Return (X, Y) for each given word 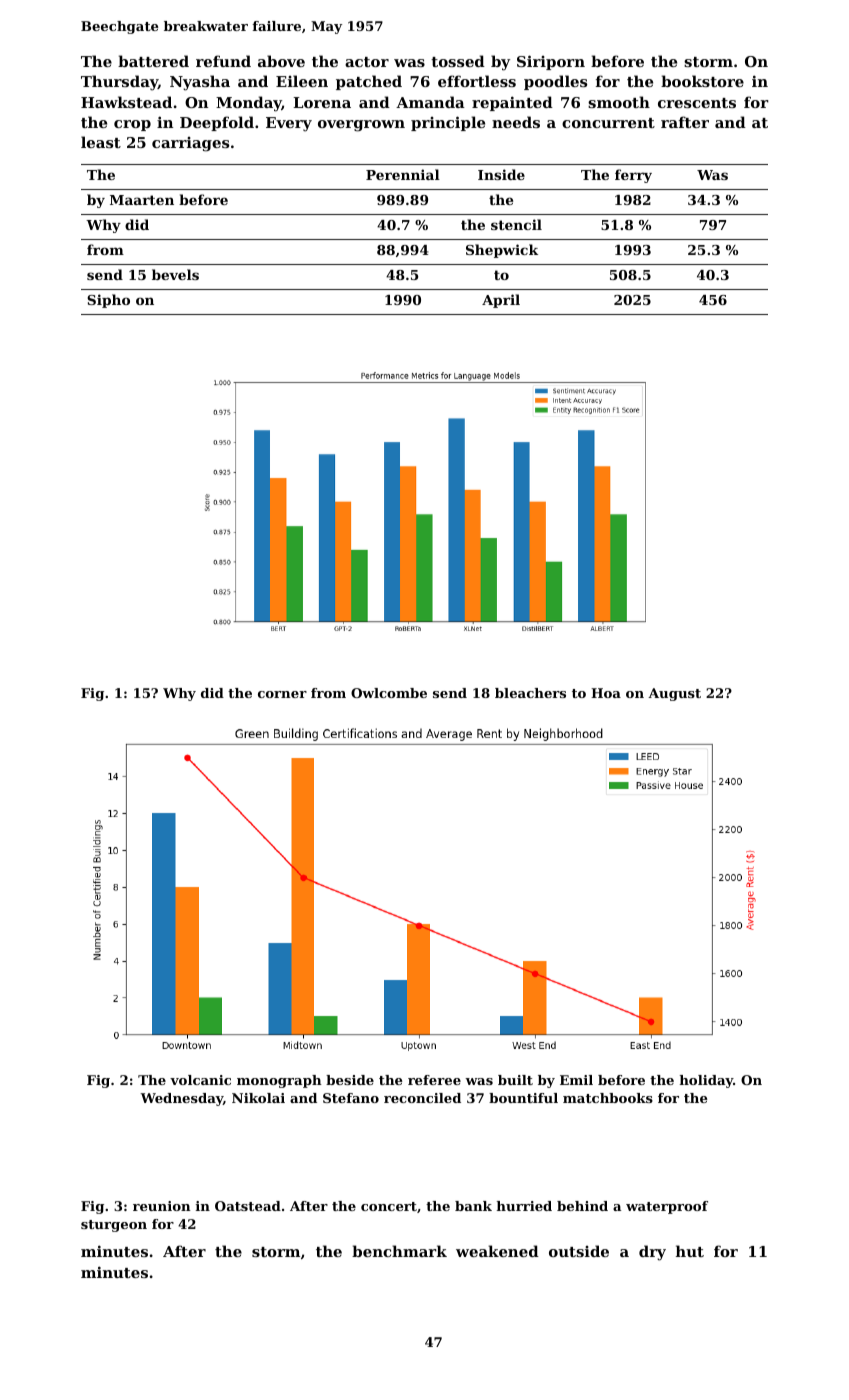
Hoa (606, 693)
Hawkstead (126, 102)
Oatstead (248, 1206)
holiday (706, 1081)
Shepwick (502, 251)
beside (350, 1080)
